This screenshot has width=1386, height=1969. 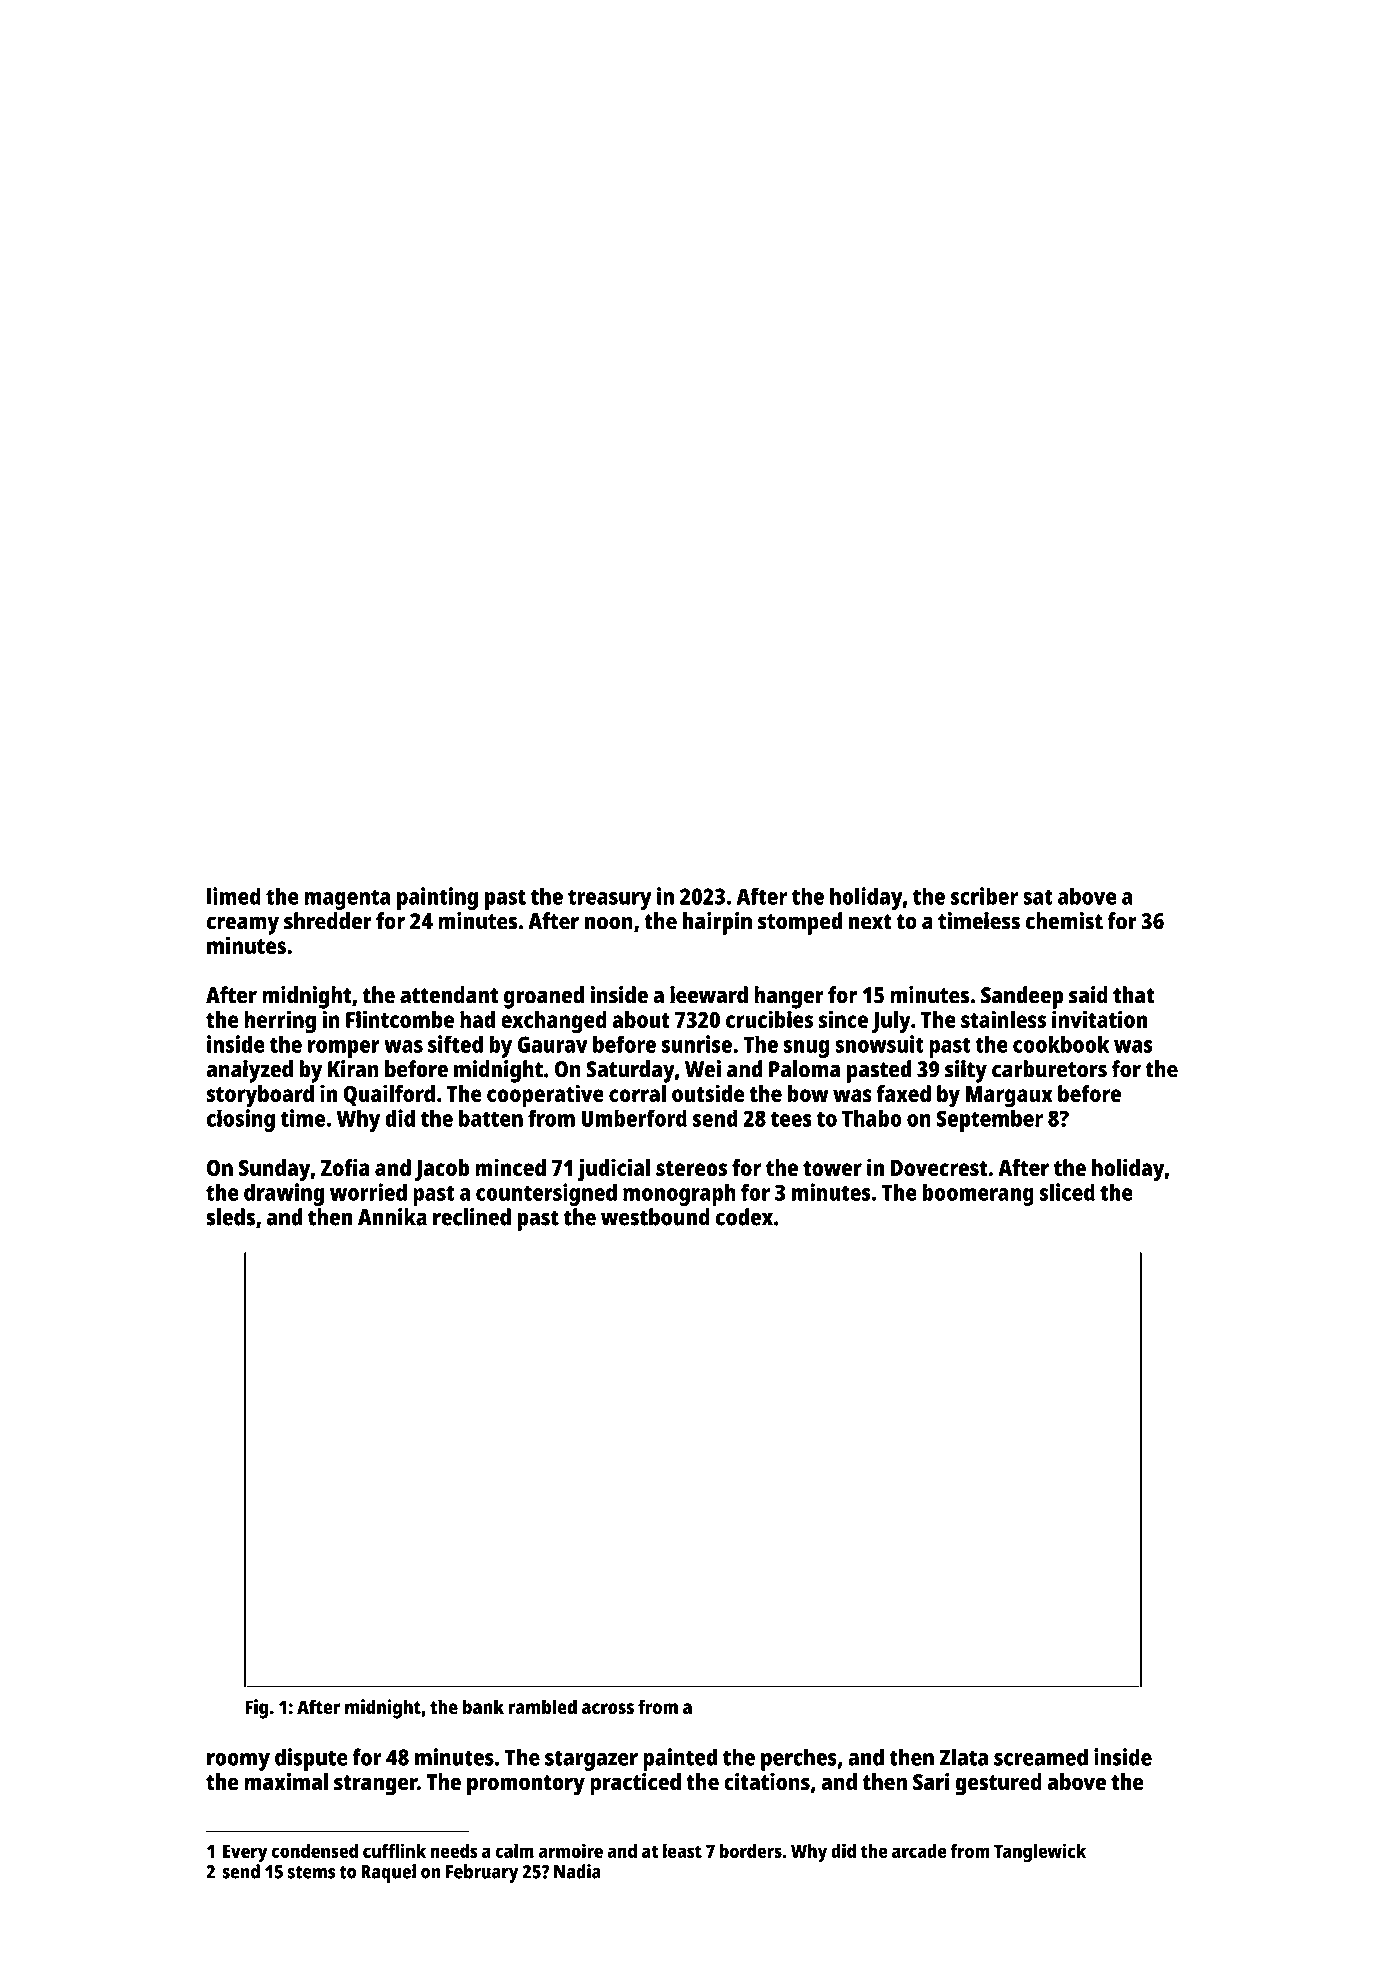 What do you see at coordinates (608, 1708) in the screenshot?
I see `across` at bounding box center [608, 1708].
